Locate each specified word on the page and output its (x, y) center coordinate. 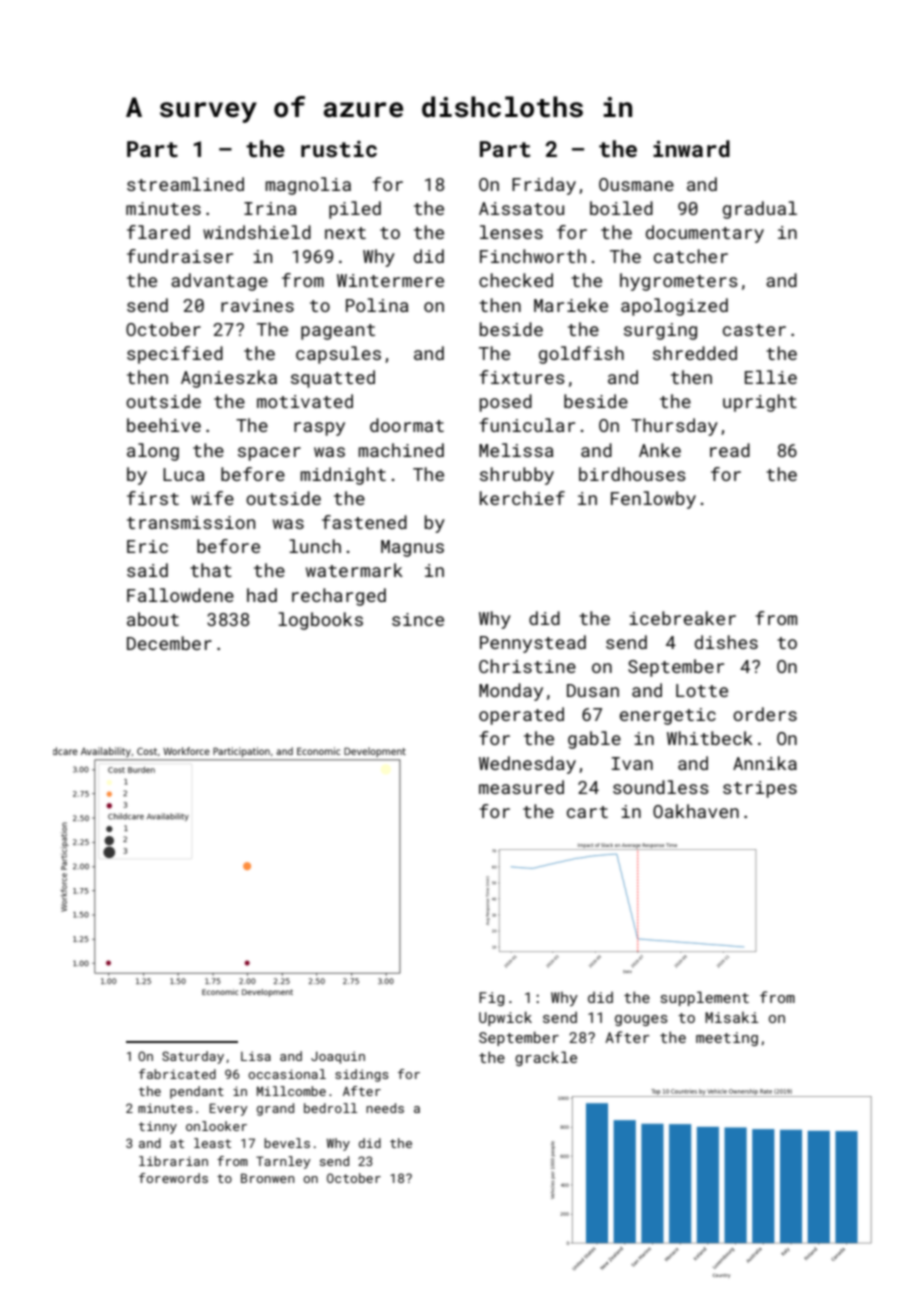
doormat (407, 425)
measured (521, 787)
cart (587, 812)
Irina (270, 208)
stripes (760, 789)
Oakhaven (696, 811)
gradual (760, 210)
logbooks (320, 621)
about (153, 619)
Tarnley (283, 1162)
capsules (338, 355)
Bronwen (267, 1178)
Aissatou (521, 208)
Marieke (571, 305)
